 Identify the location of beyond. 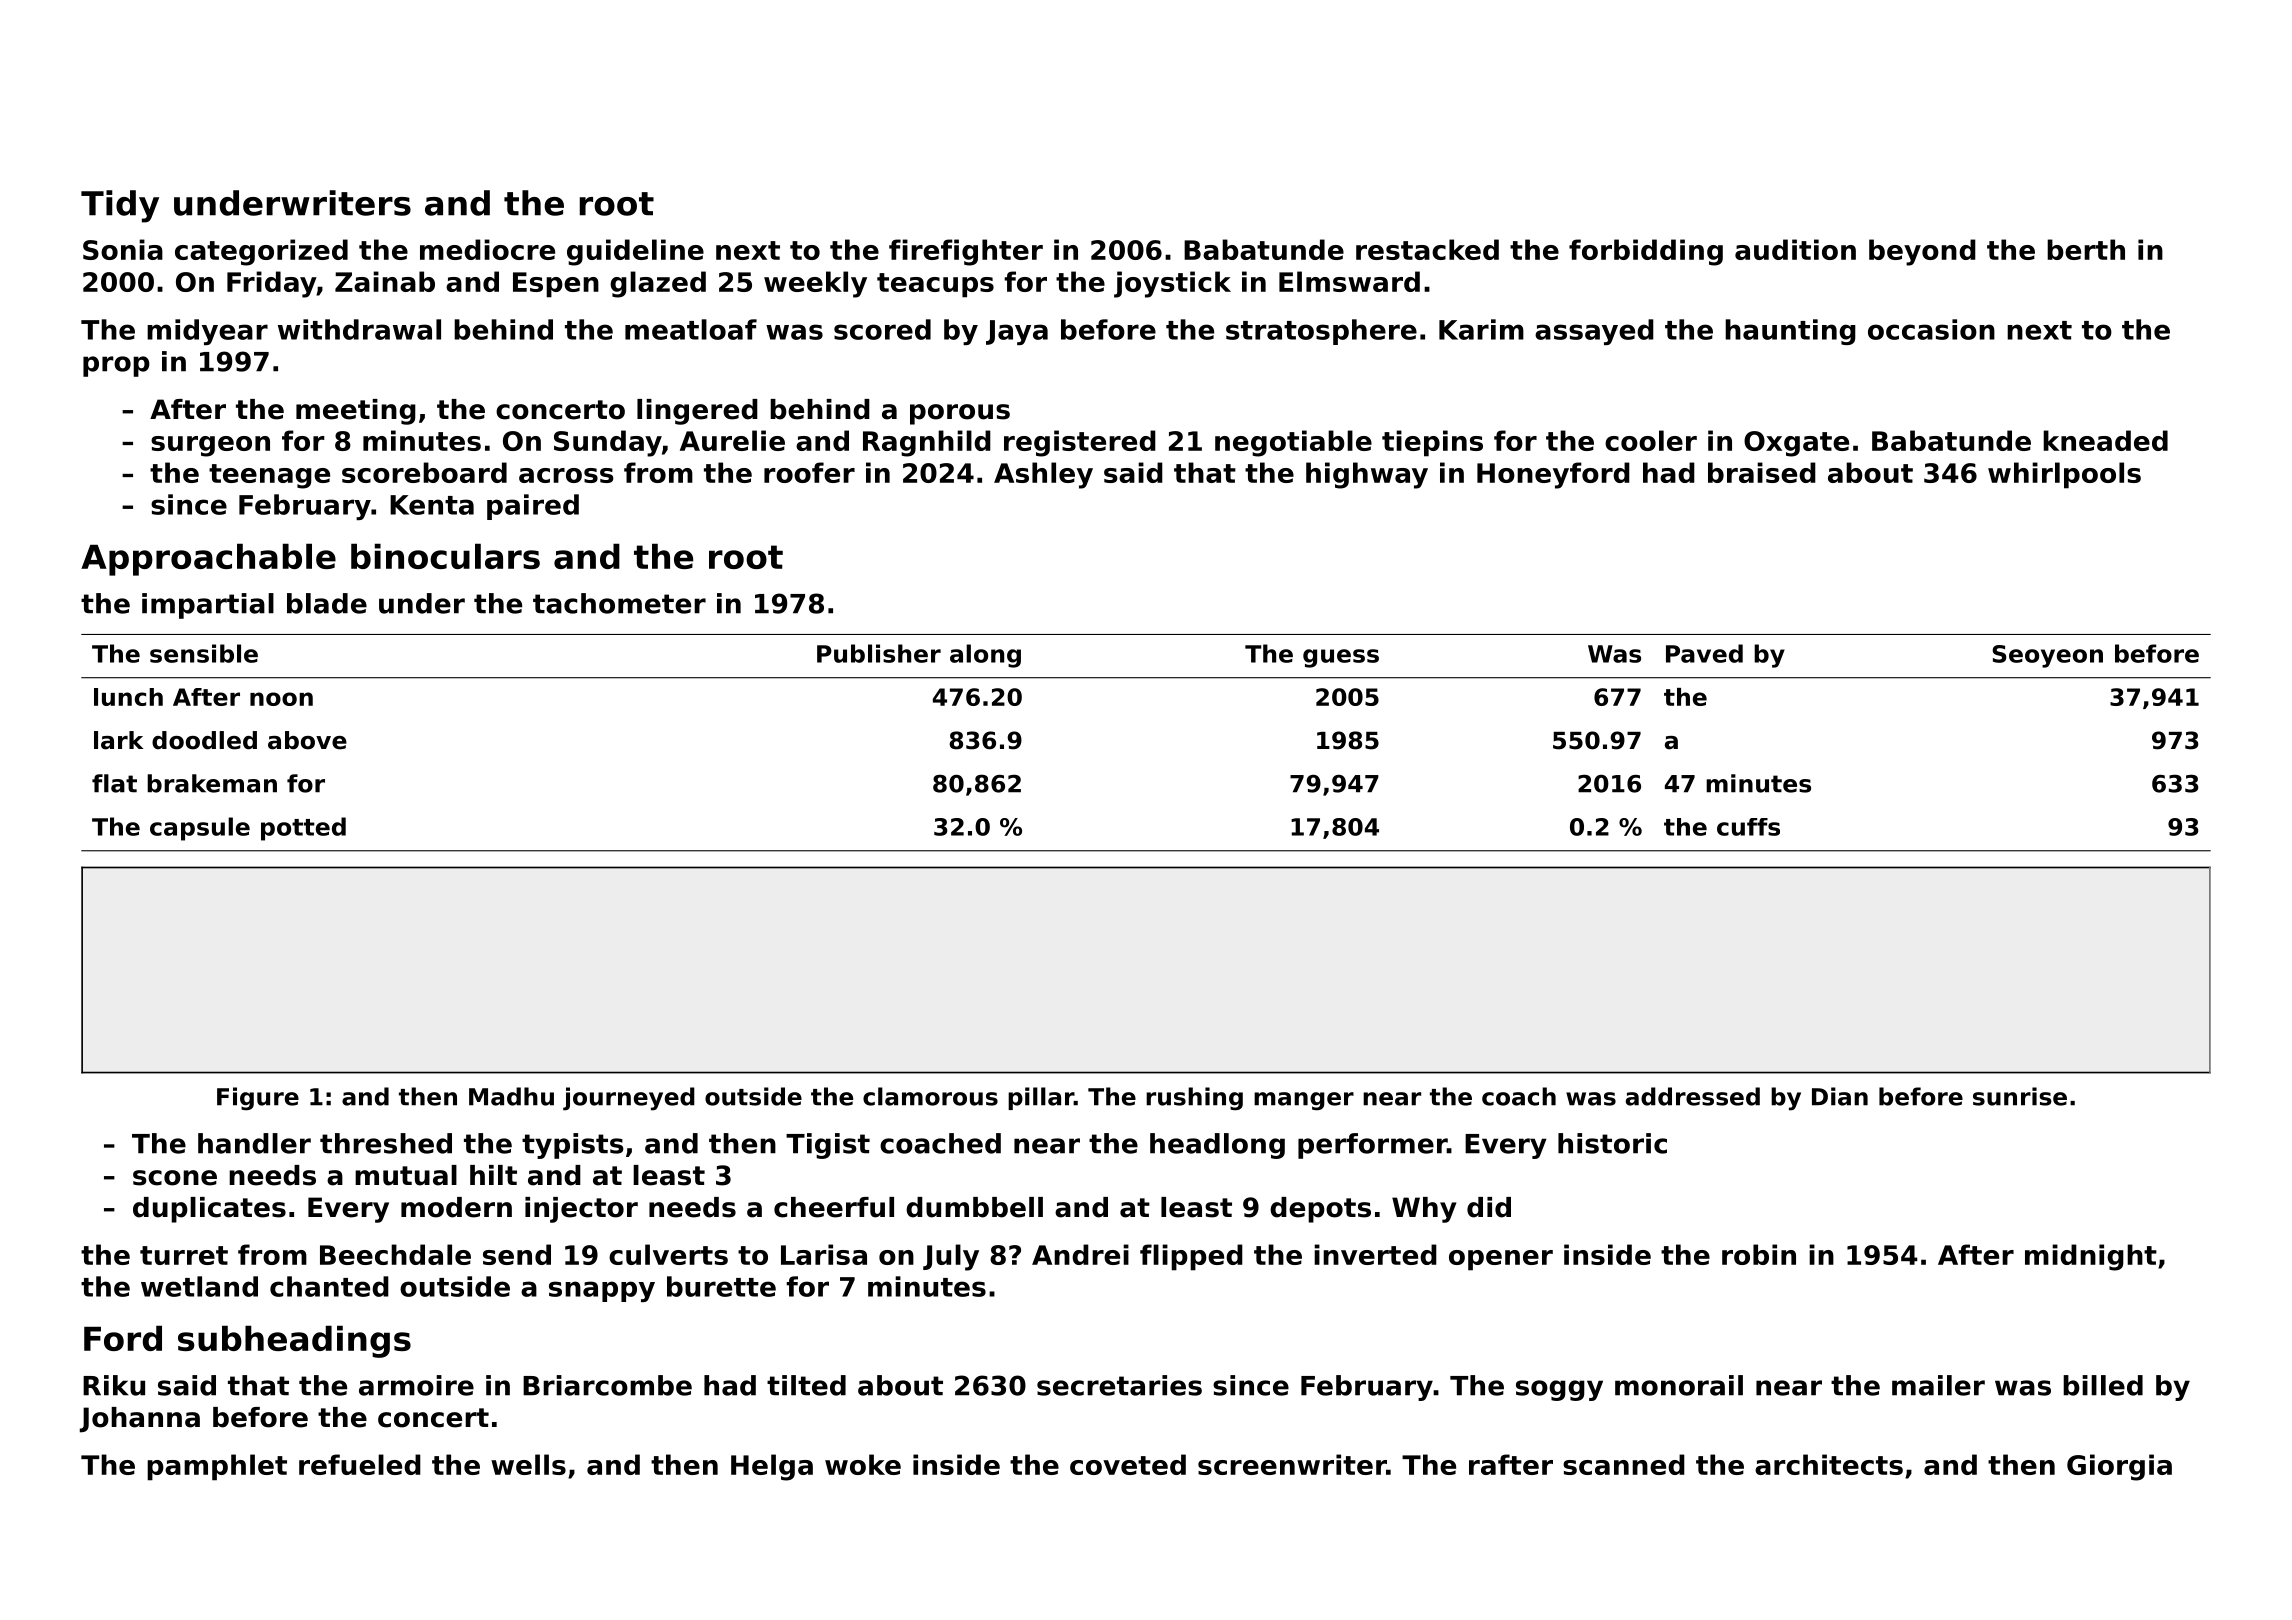
(1922, 252).
